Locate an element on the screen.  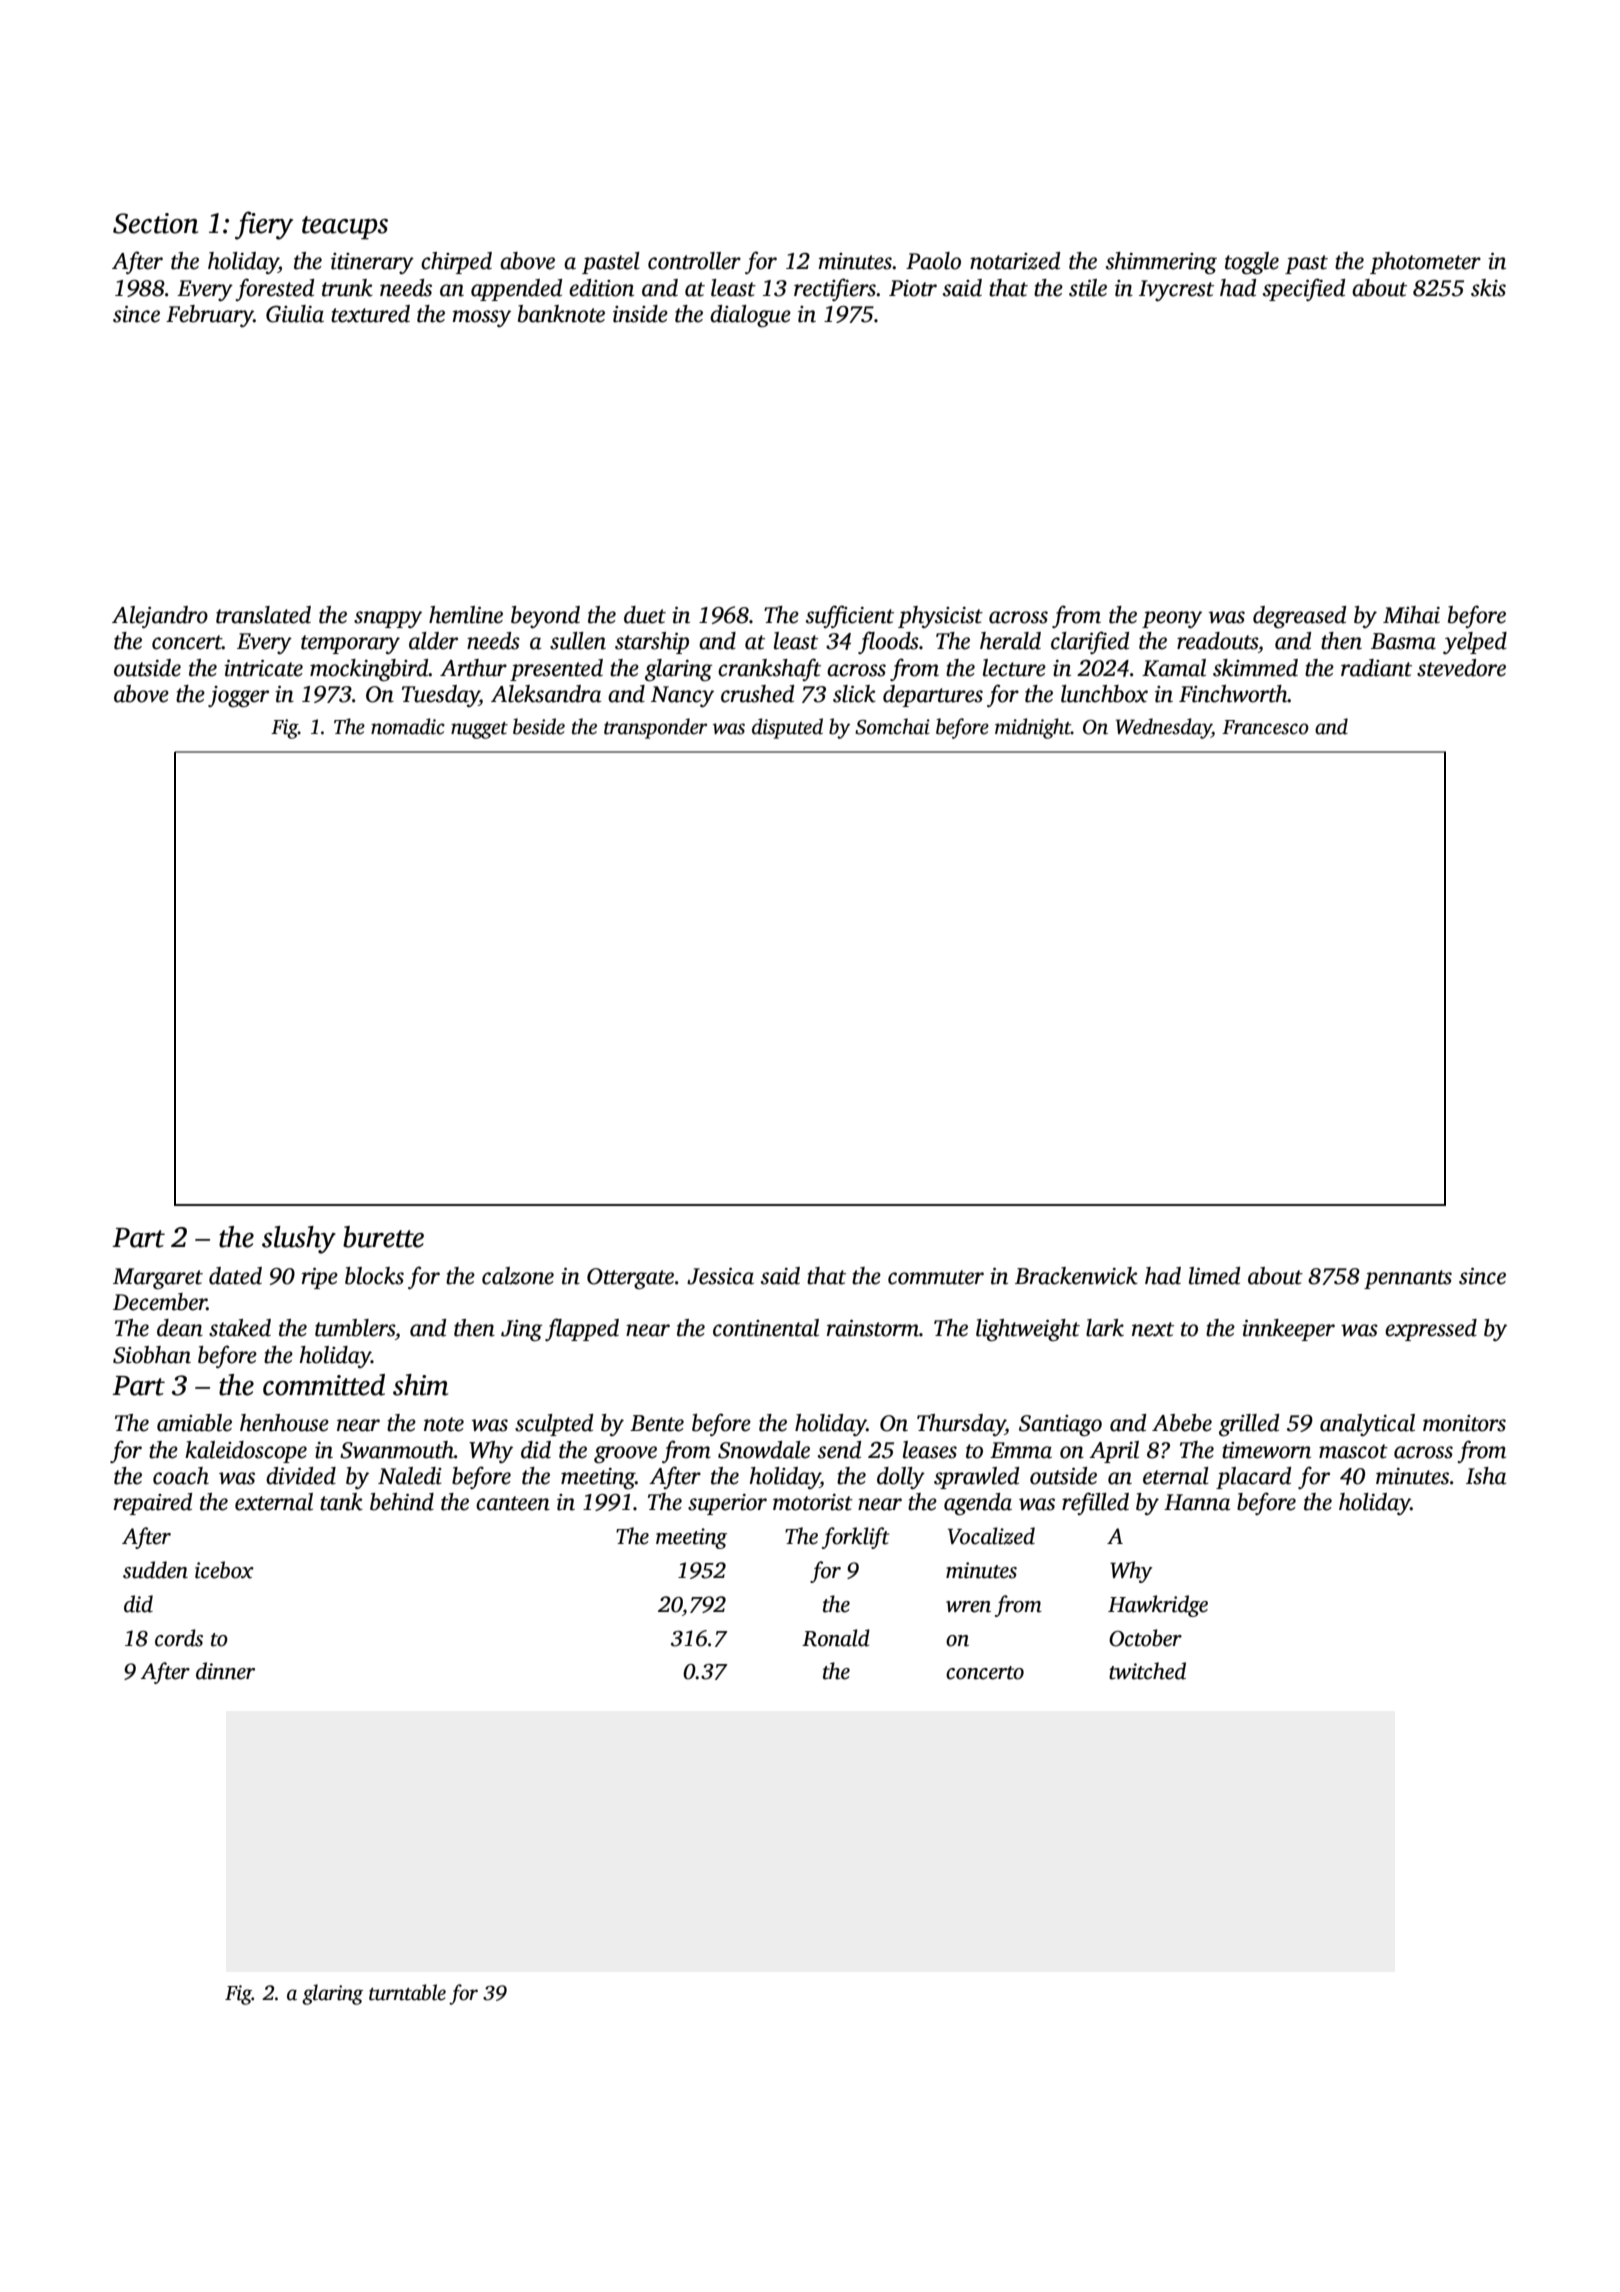
sudden is located at coordinates (155, 1570).
